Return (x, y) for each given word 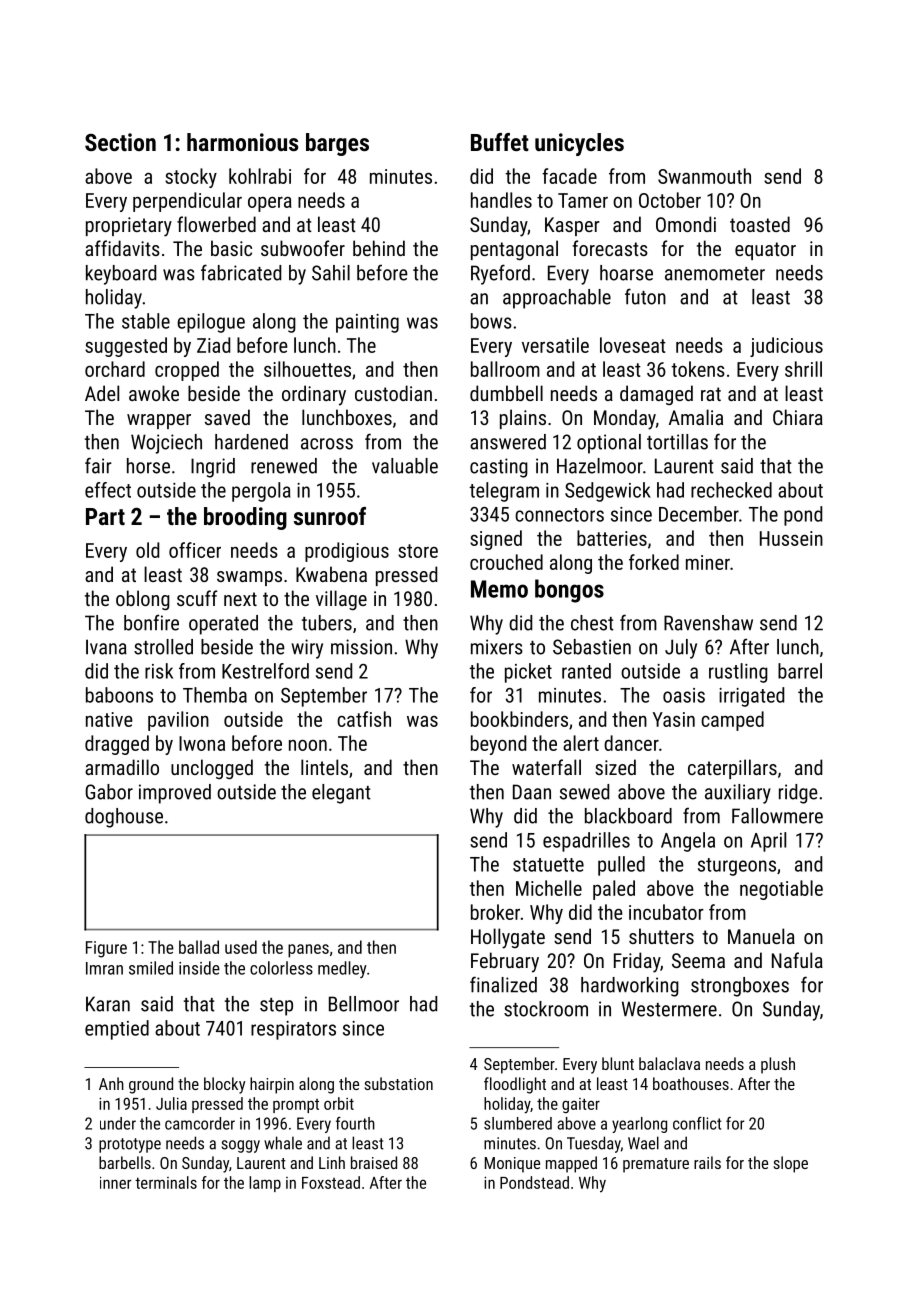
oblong (143, 600)
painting (367, 323)
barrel (800, 671)
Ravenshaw (708, 623)
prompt (296, 1106)
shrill (803, 369)
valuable (405, 466)
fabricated (241, 272)
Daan (532, 792)
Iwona (202, 743)
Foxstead (331, 1182)
